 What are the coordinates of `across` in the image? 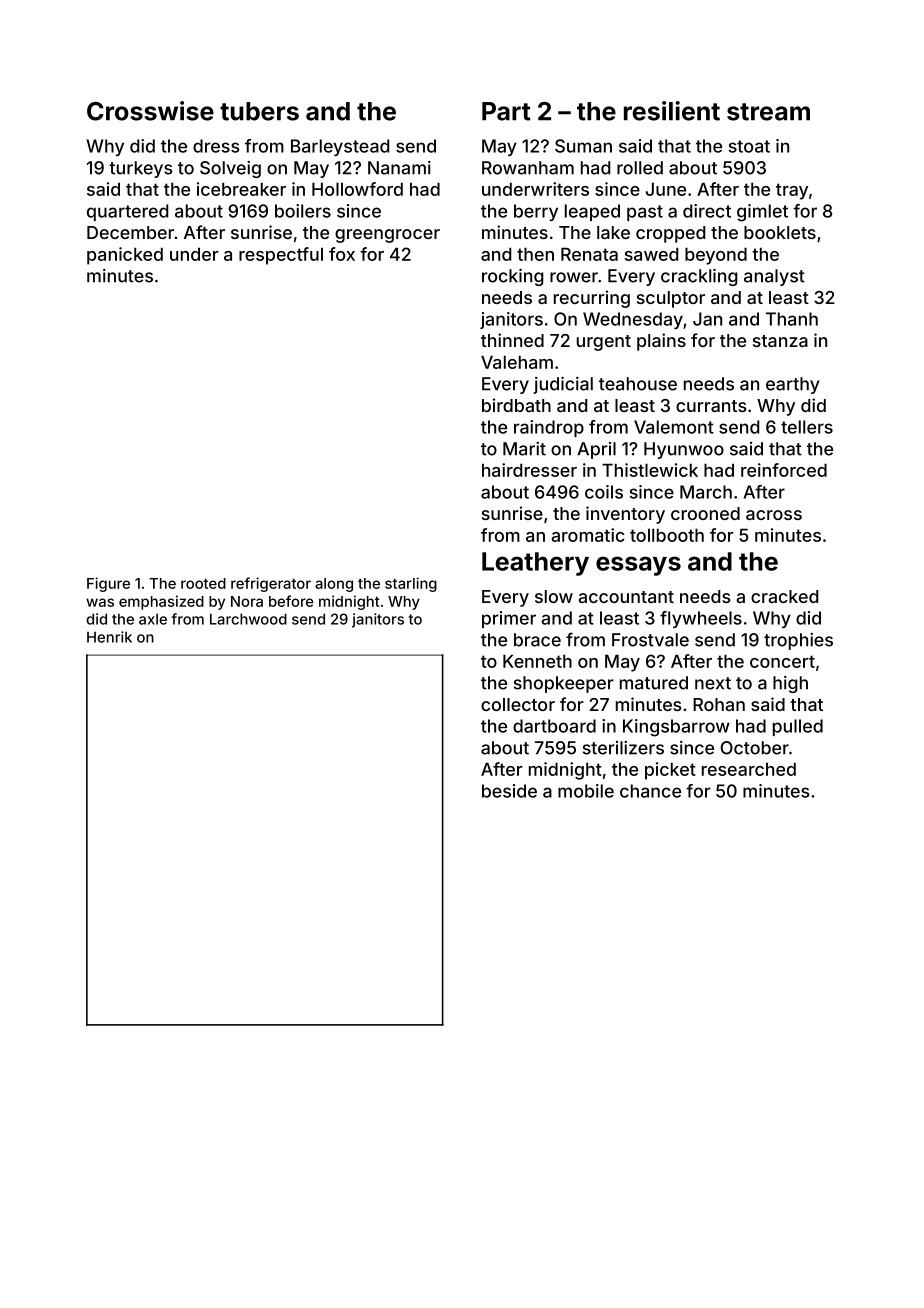 It's located at (774, 515).
